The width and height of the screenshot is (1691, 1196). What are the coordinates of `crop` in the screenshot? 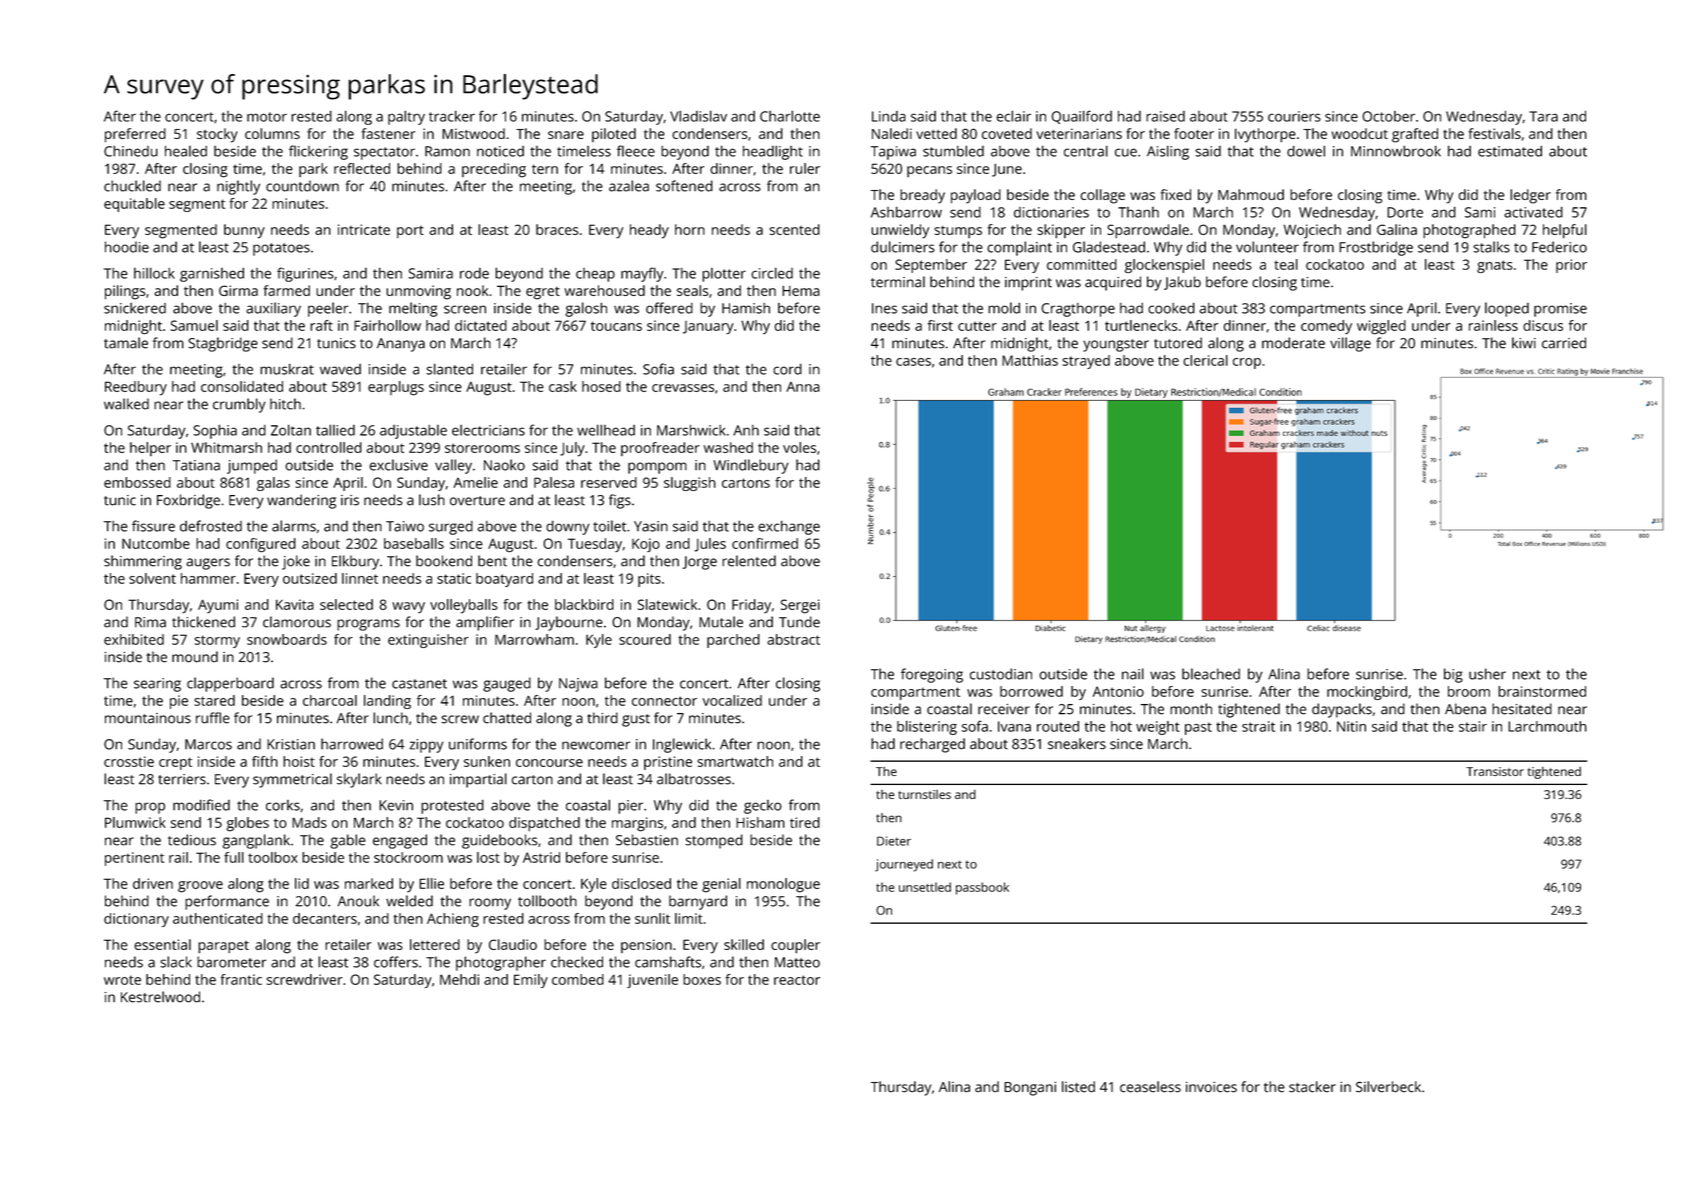 It's located at (1247, 363).
